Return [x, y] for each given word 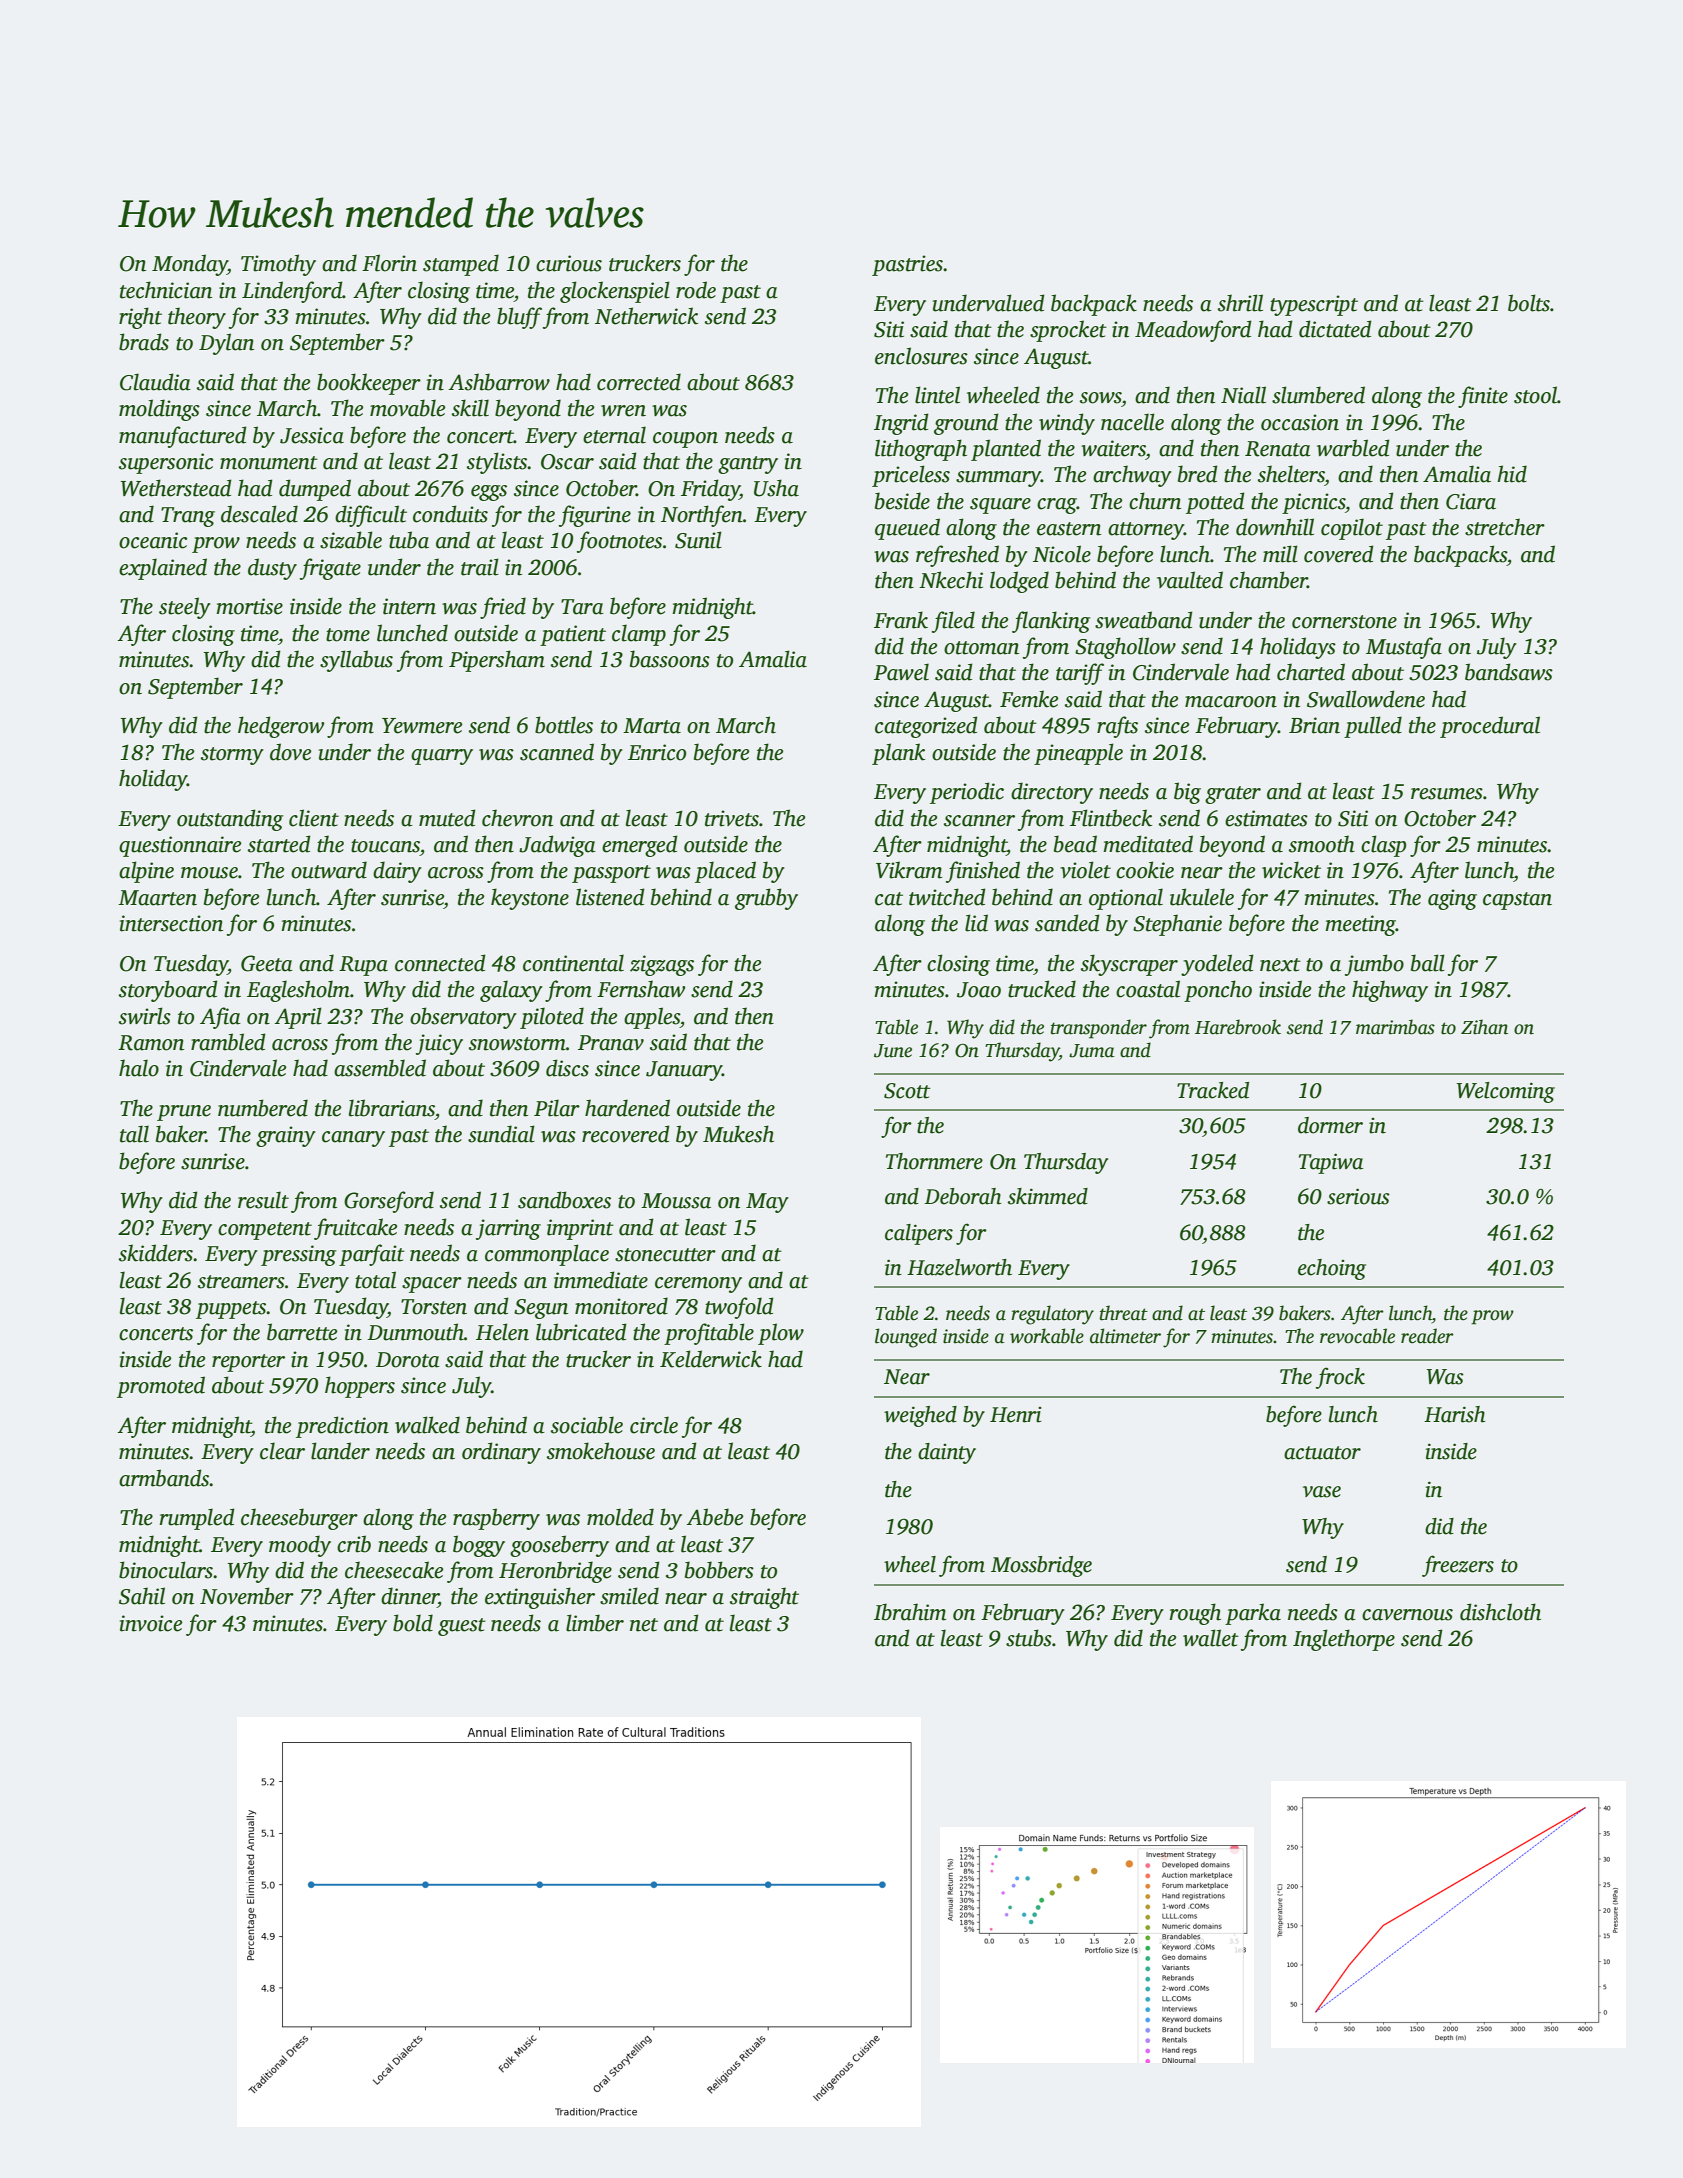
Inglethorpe [1344, 1640]
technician [166, 290]
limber [595, 1623]
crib [354, 1544]
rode [696, 290]
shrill [1240, 303]
